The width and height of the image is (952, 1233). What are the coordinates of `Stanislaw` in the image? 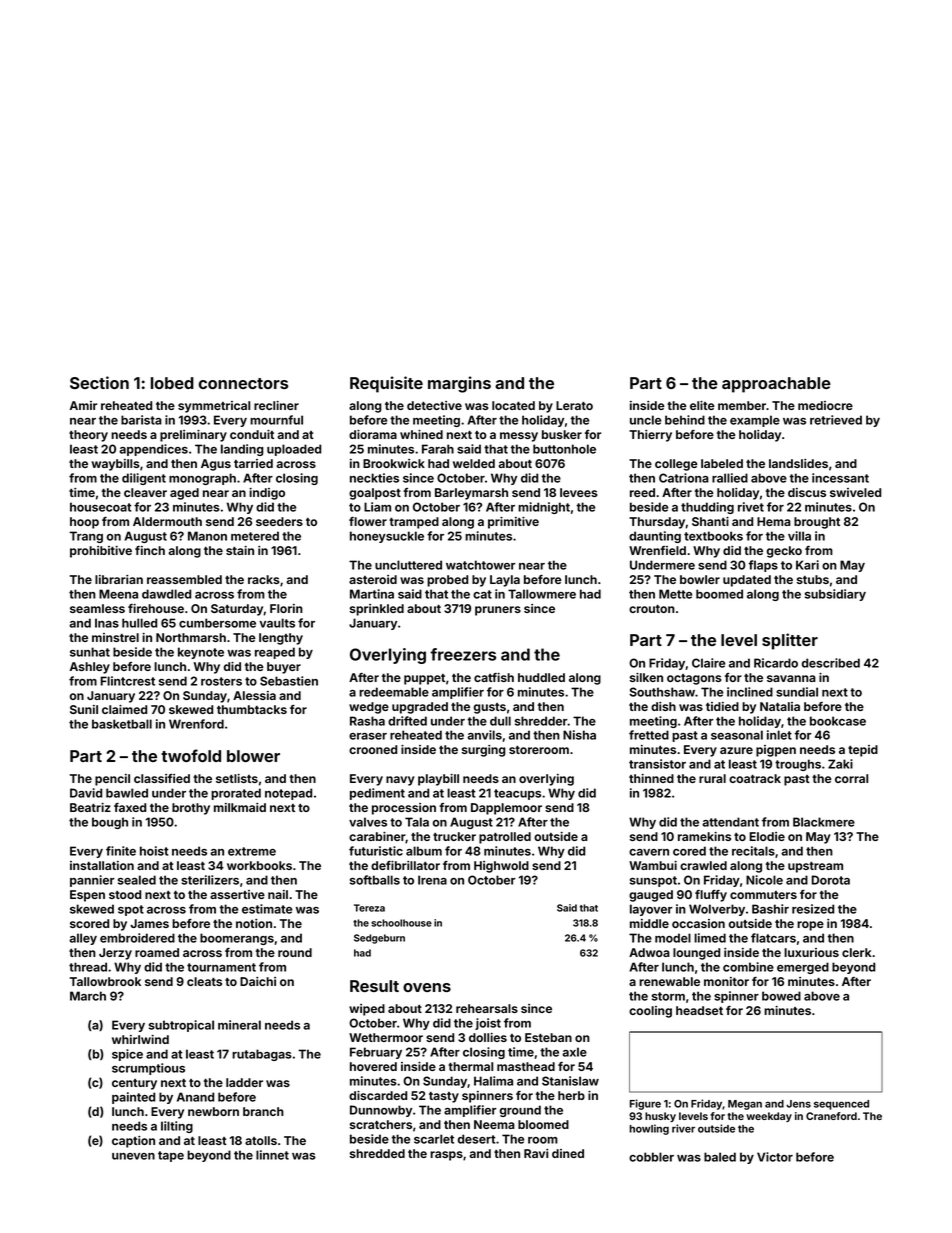 It's located at (570, 1081).
